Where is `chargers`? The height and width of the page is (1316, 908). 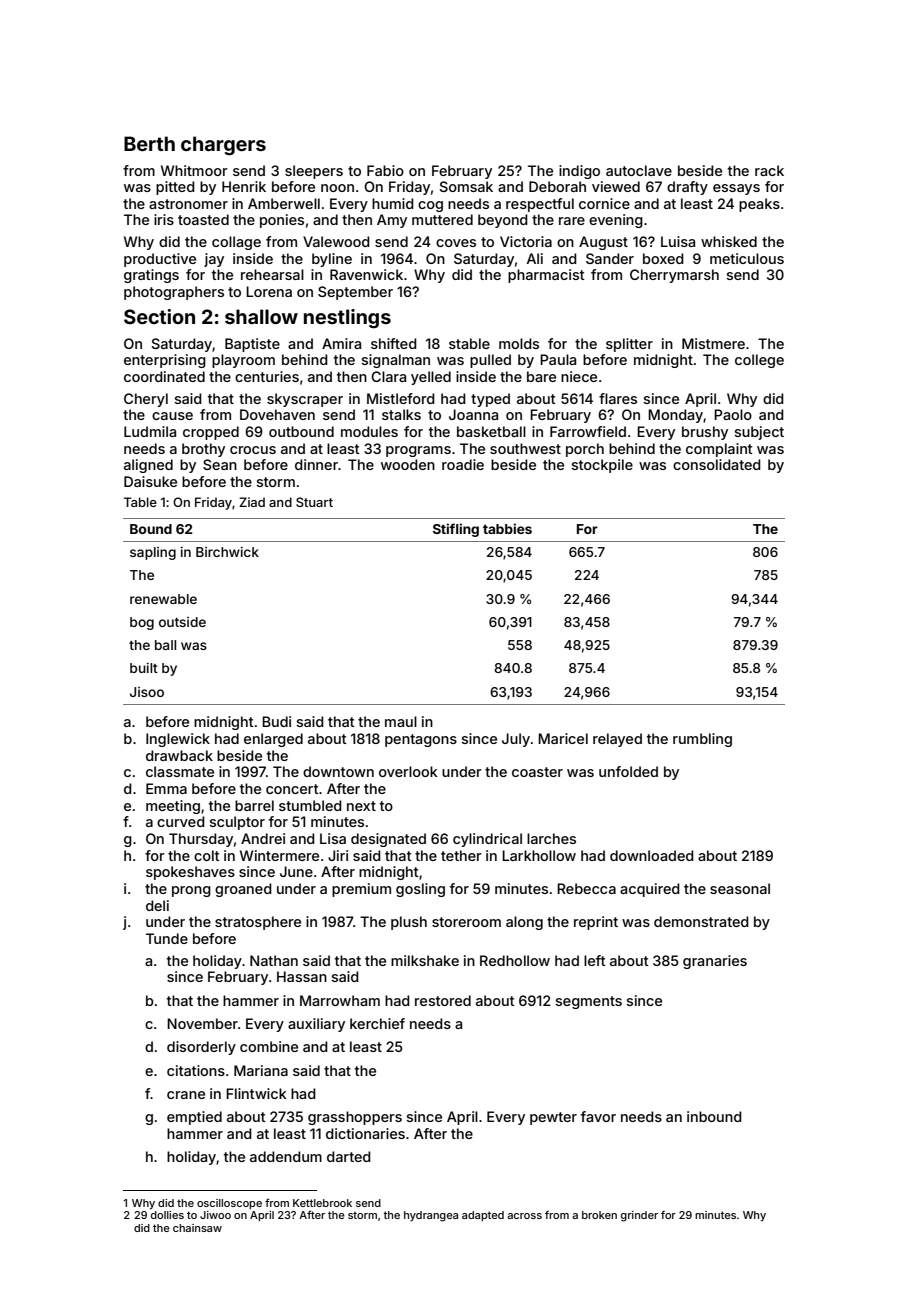 chargers is located at coordinates (223, 146).
